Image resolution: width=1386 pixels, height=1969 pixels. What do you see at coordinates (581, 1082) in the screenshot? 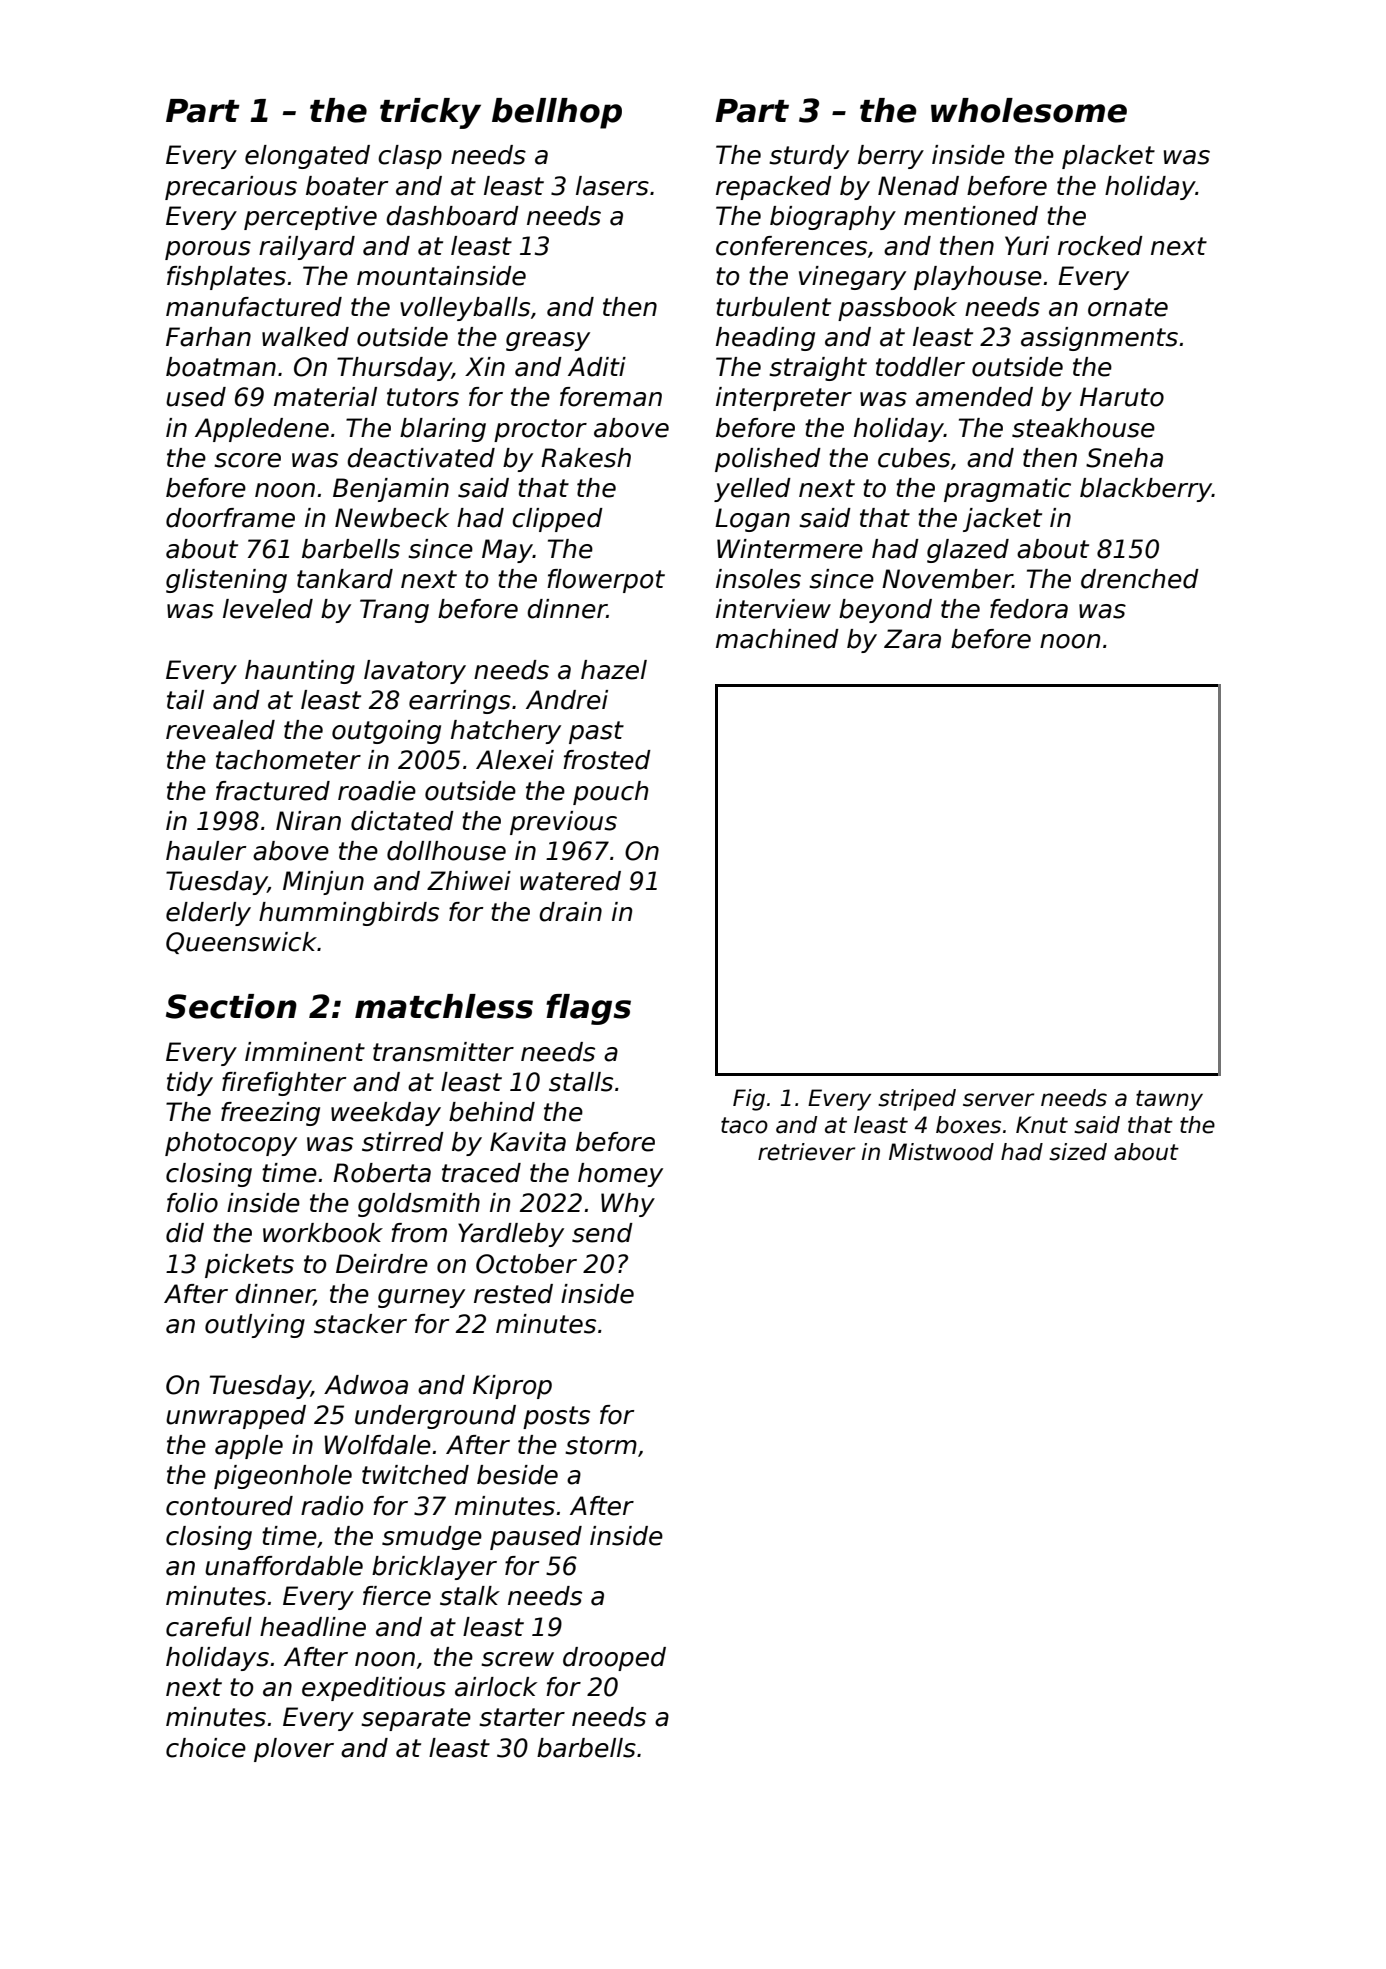
I see `stalls` at bounding box center [581, 1082].
